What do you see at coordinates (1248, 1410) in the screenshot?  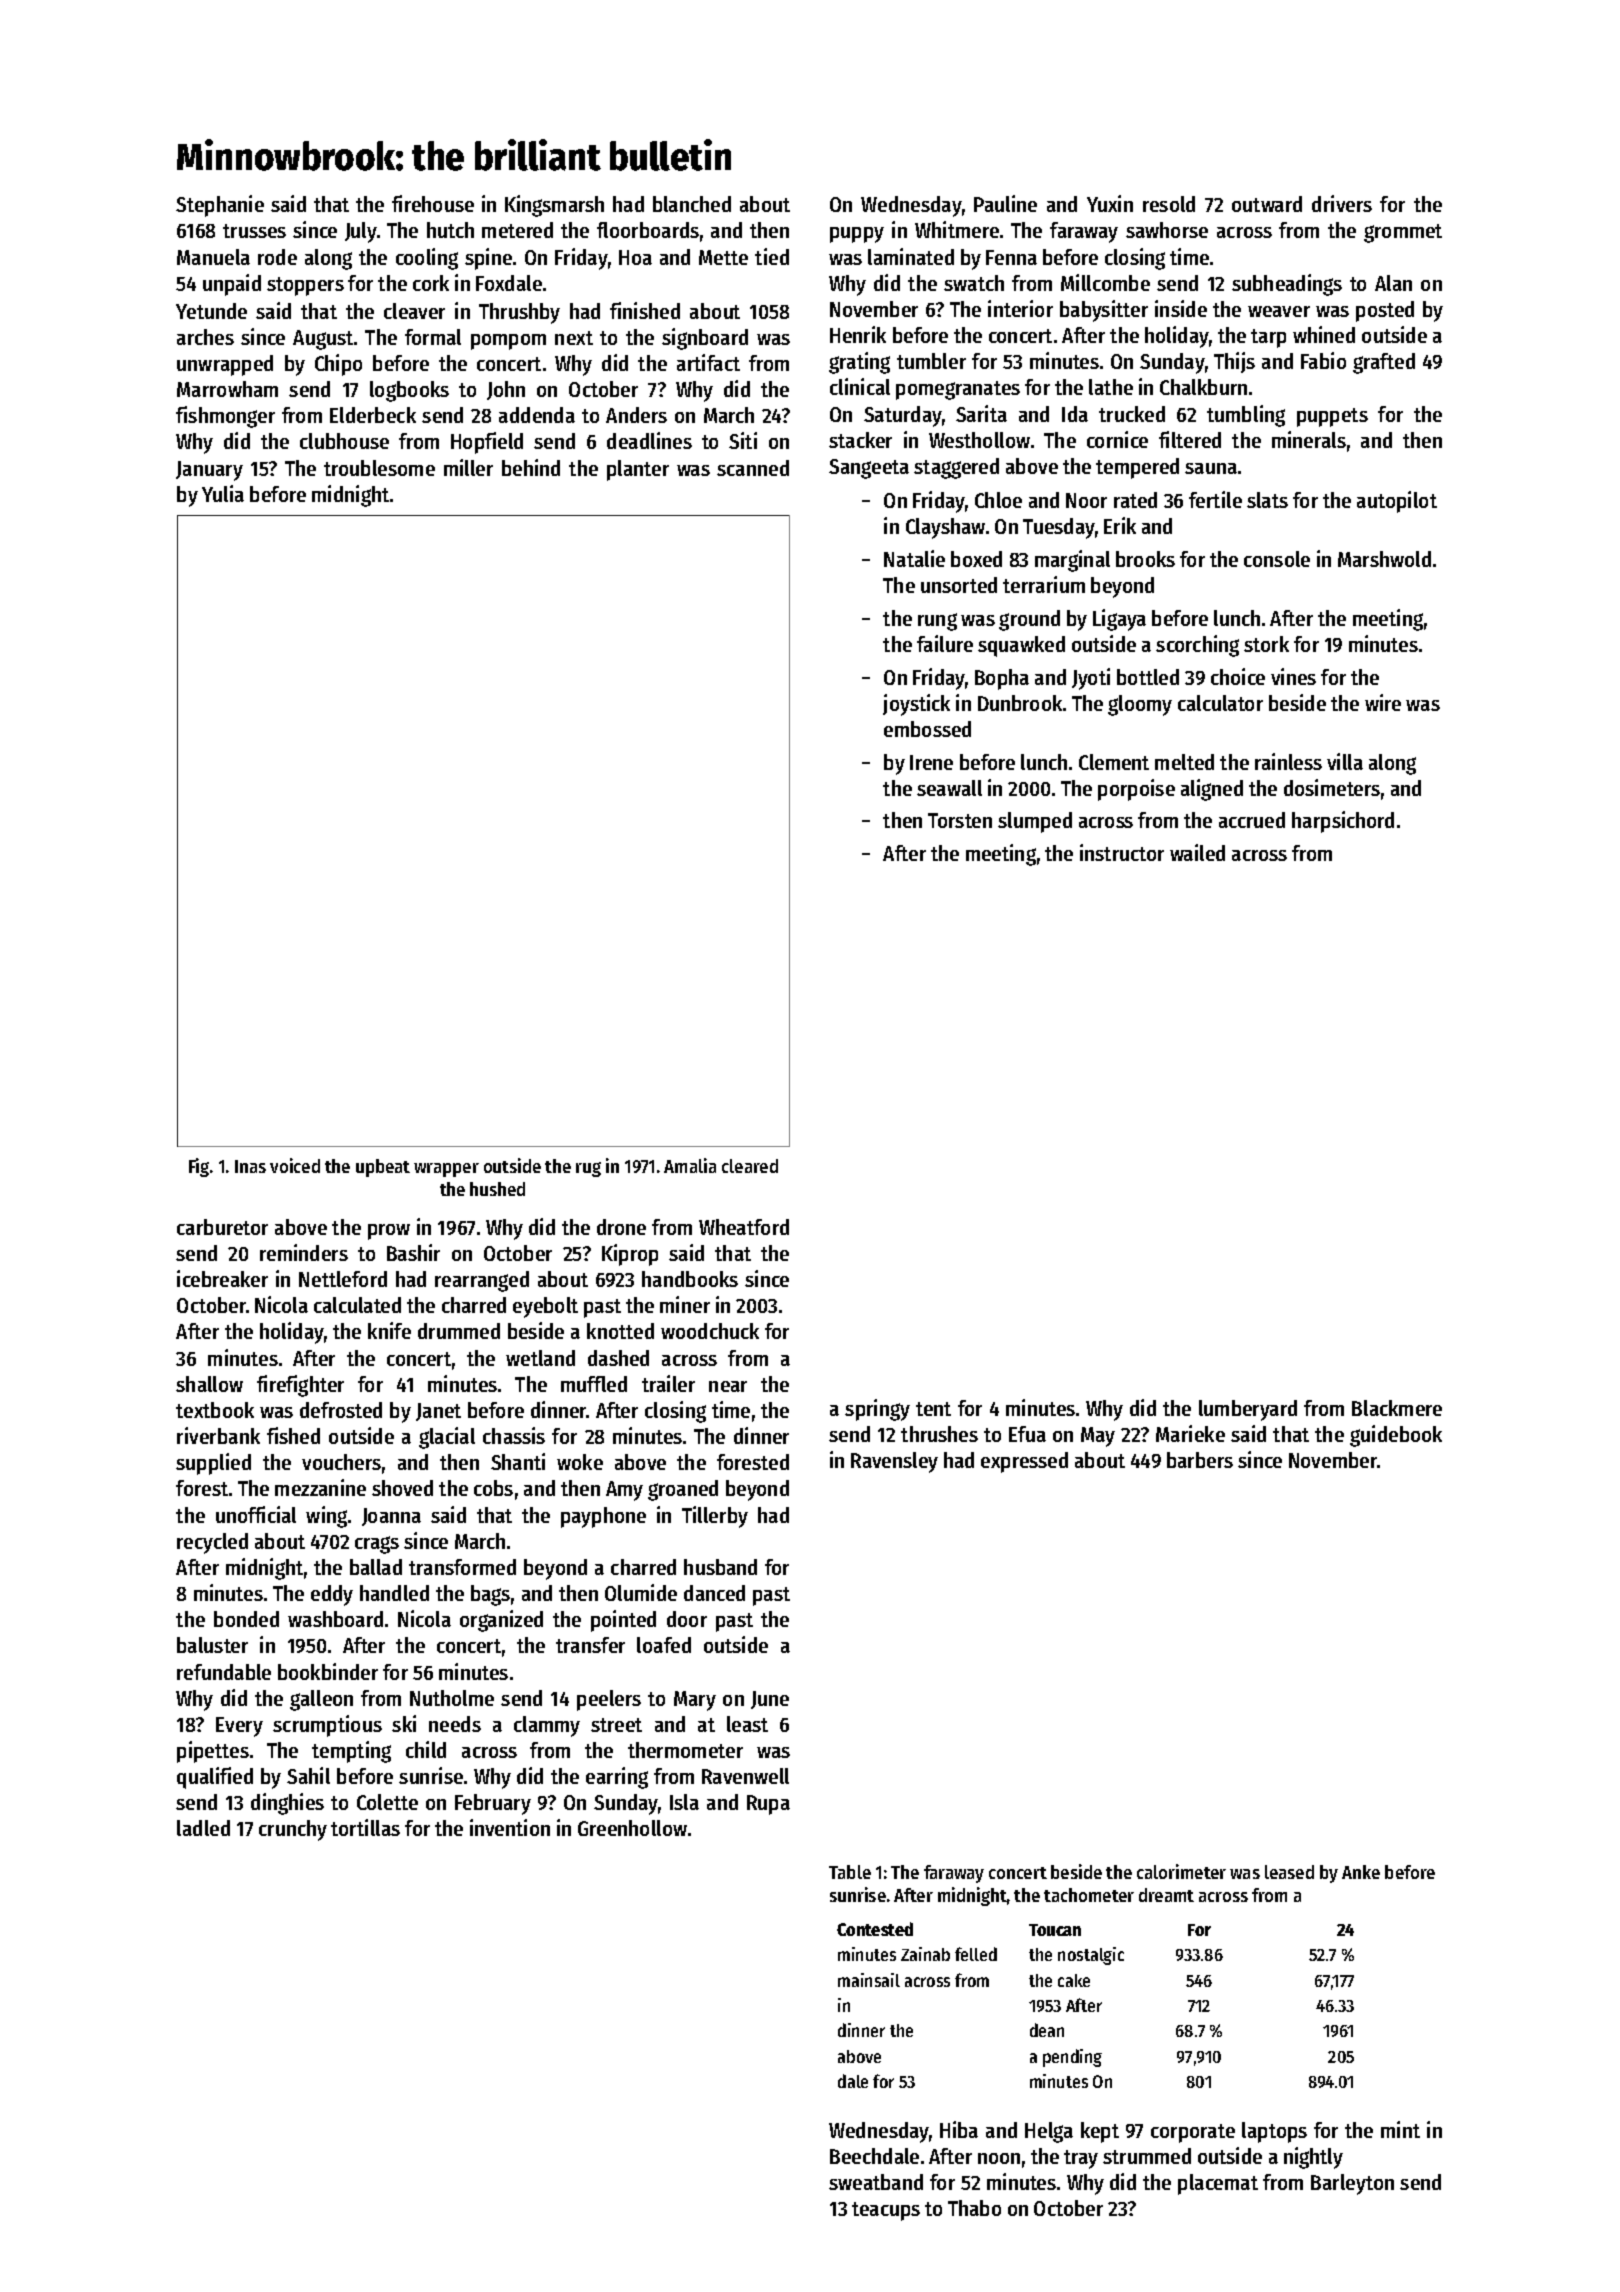 I see `lumberyard` at bounding box center [1248, 1410].
